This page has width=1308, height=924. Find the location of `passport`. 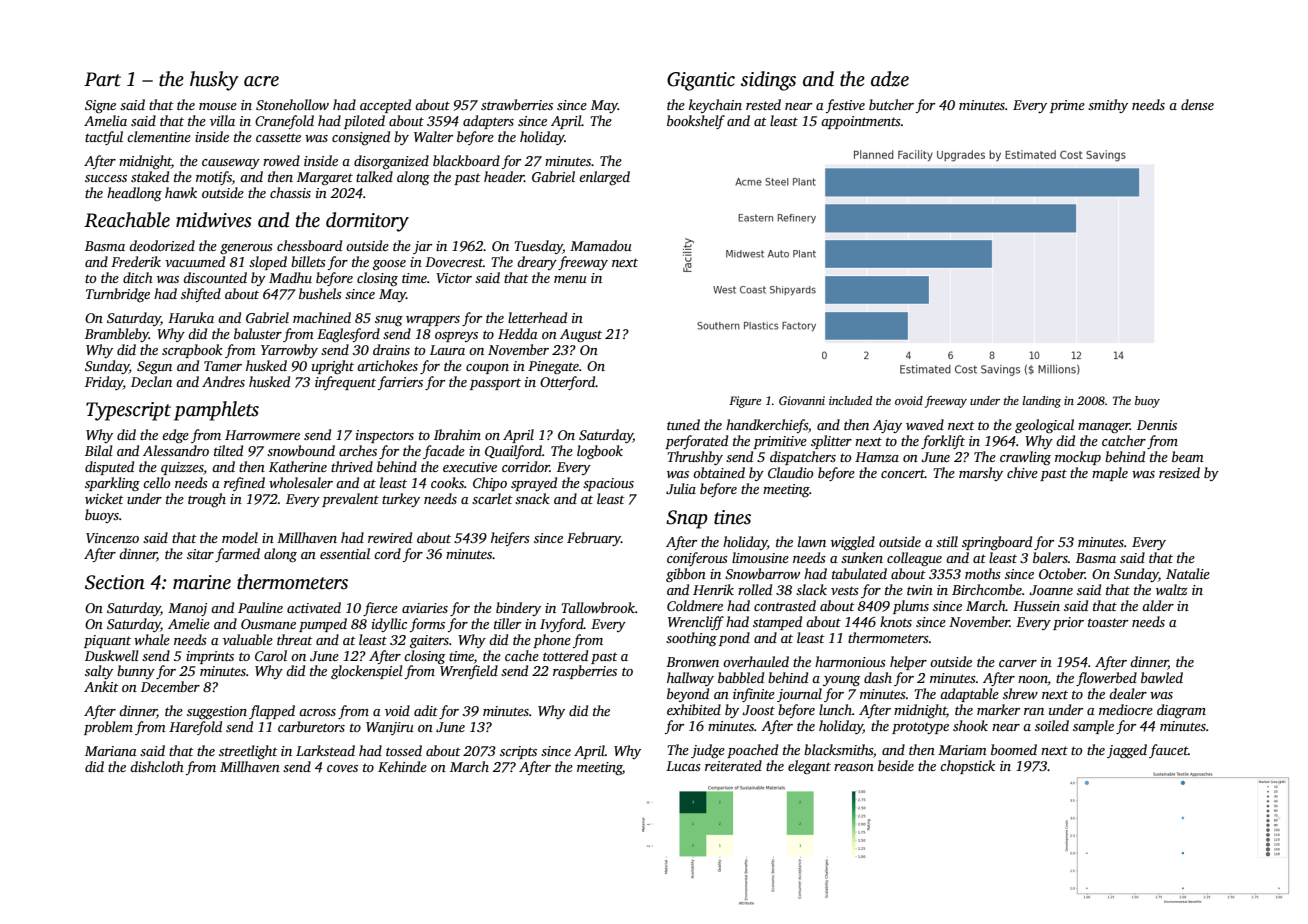

passport is located at coordinates (495, 384).
